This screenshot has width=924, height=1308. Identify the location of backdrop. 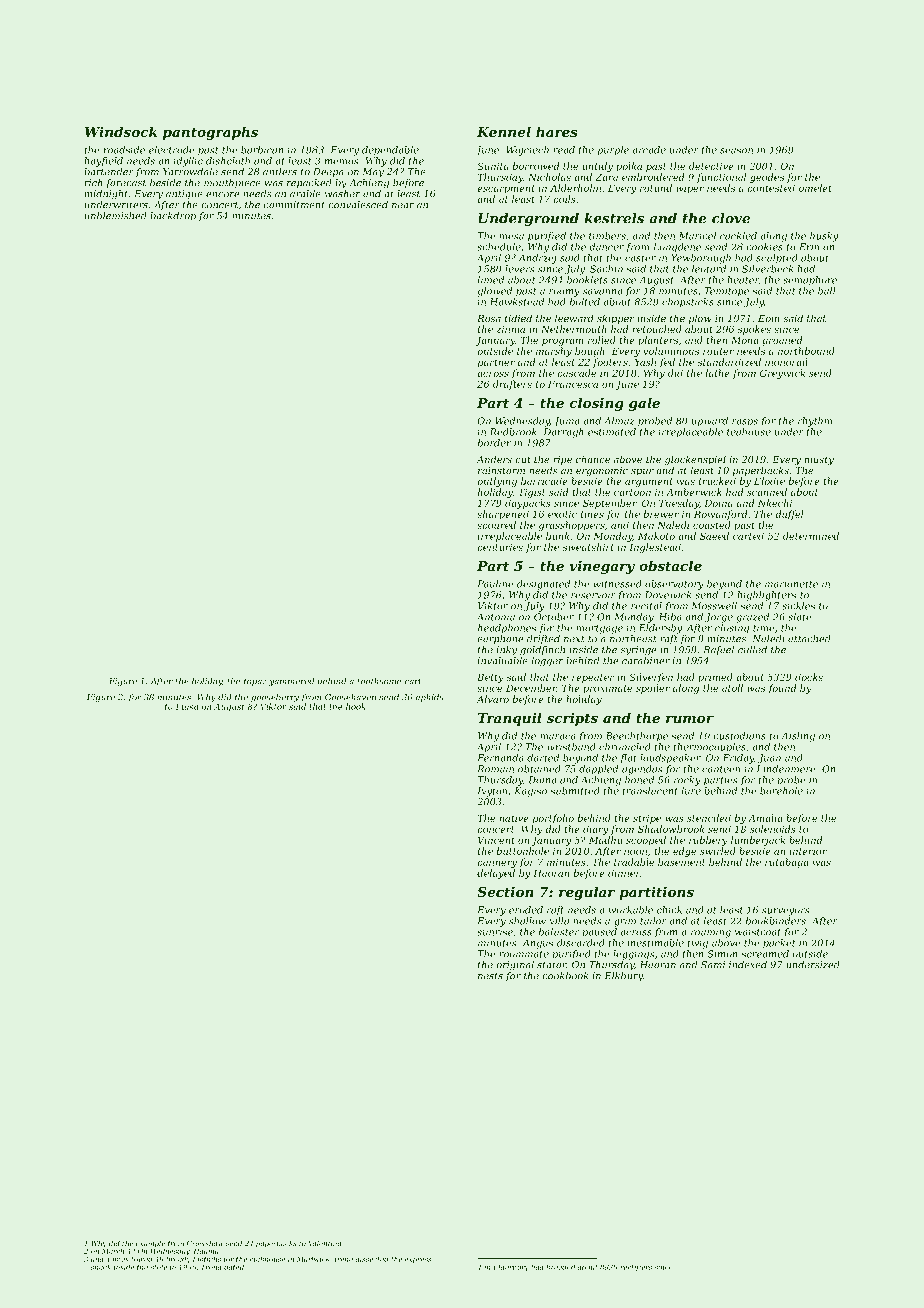
(173, 216).
